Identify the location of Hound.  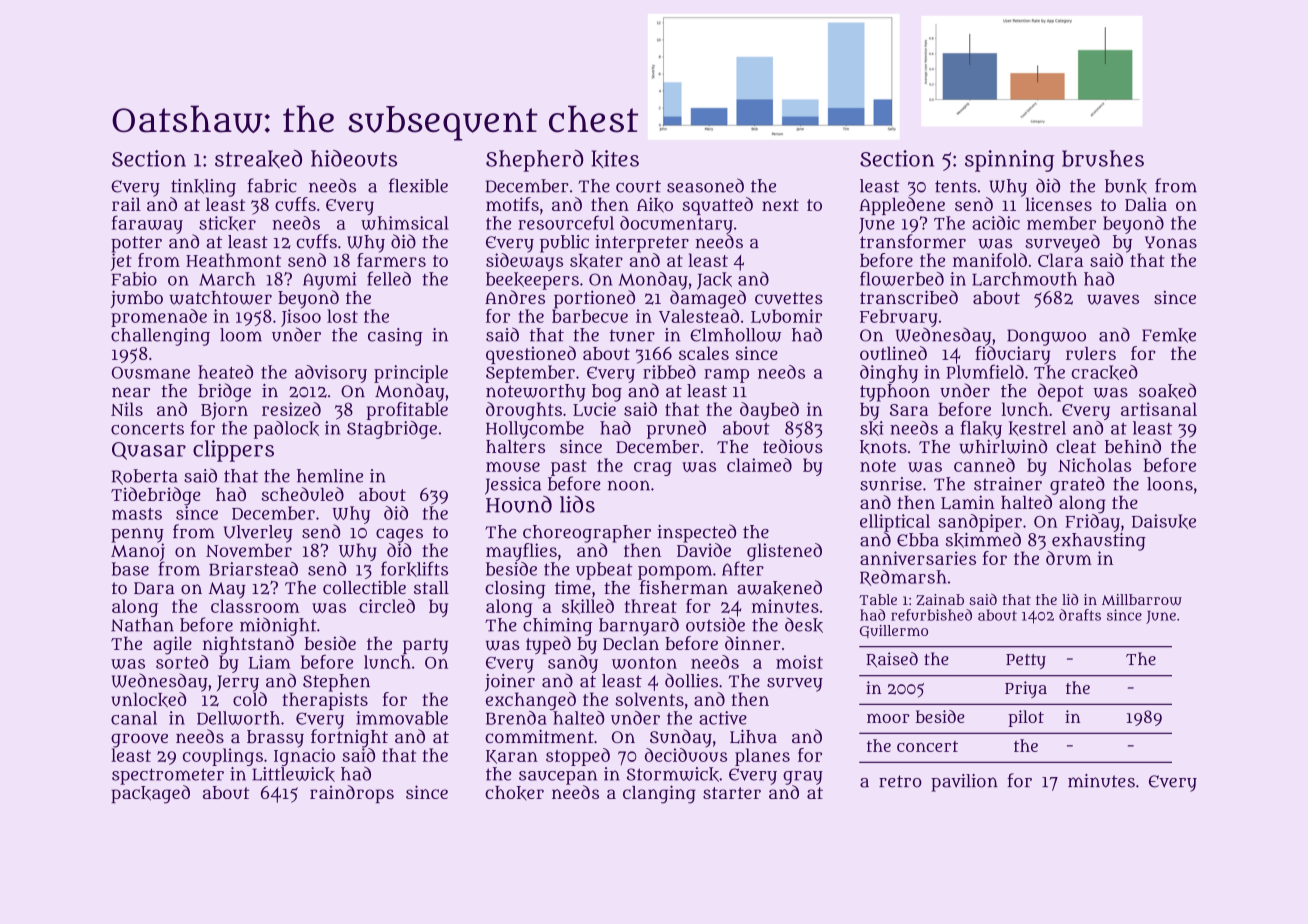
(519, 504).
